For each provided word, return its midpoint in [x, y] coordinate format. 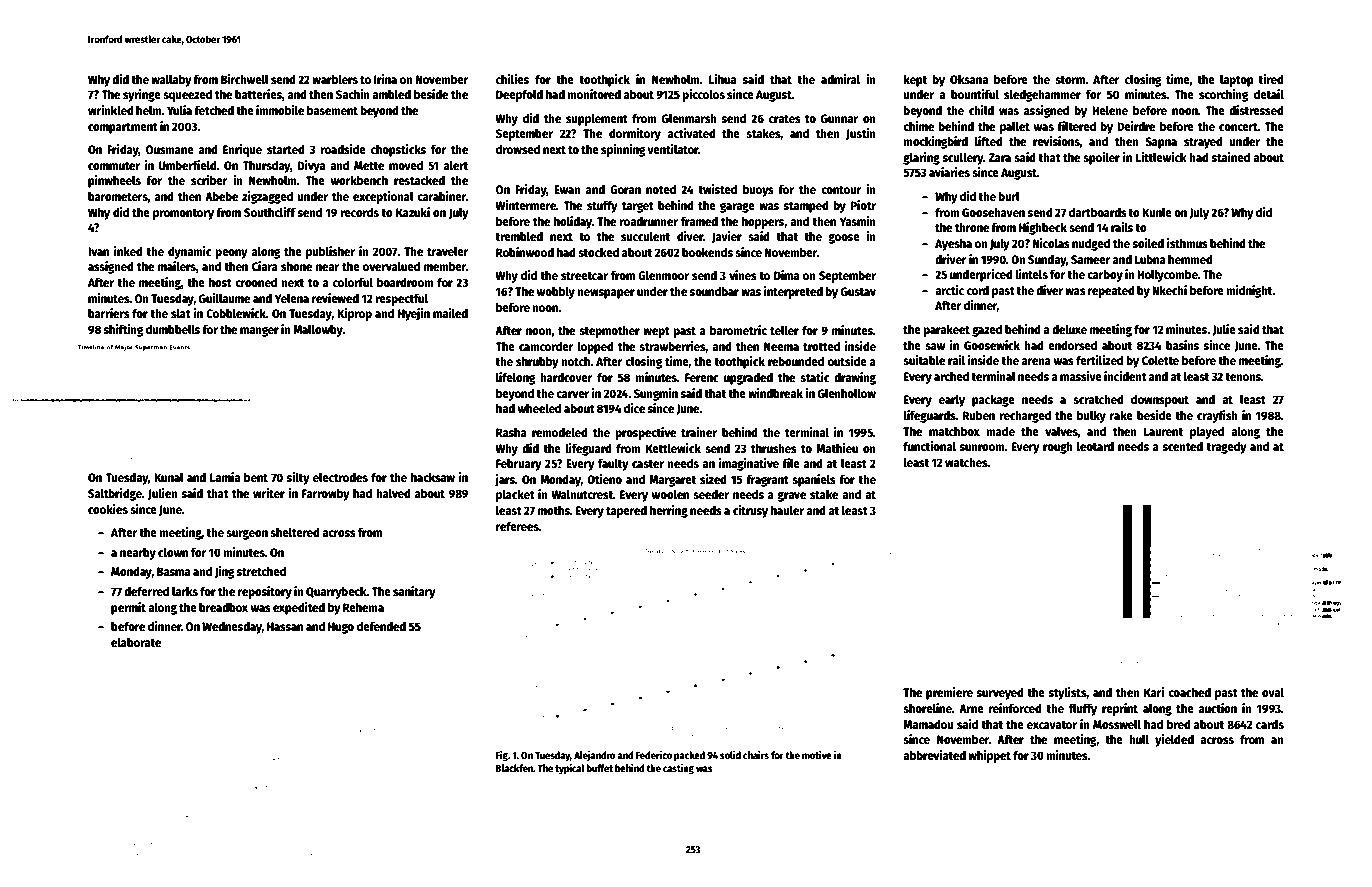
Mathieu [837, 448]
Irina [385, 79]
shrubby [537, 362]
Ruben [979, 415]
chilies [512, 79]
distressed [1256, 110]
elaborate [136, 642]
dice [634, 408]
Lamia [225, 477]
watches [966, 462]
